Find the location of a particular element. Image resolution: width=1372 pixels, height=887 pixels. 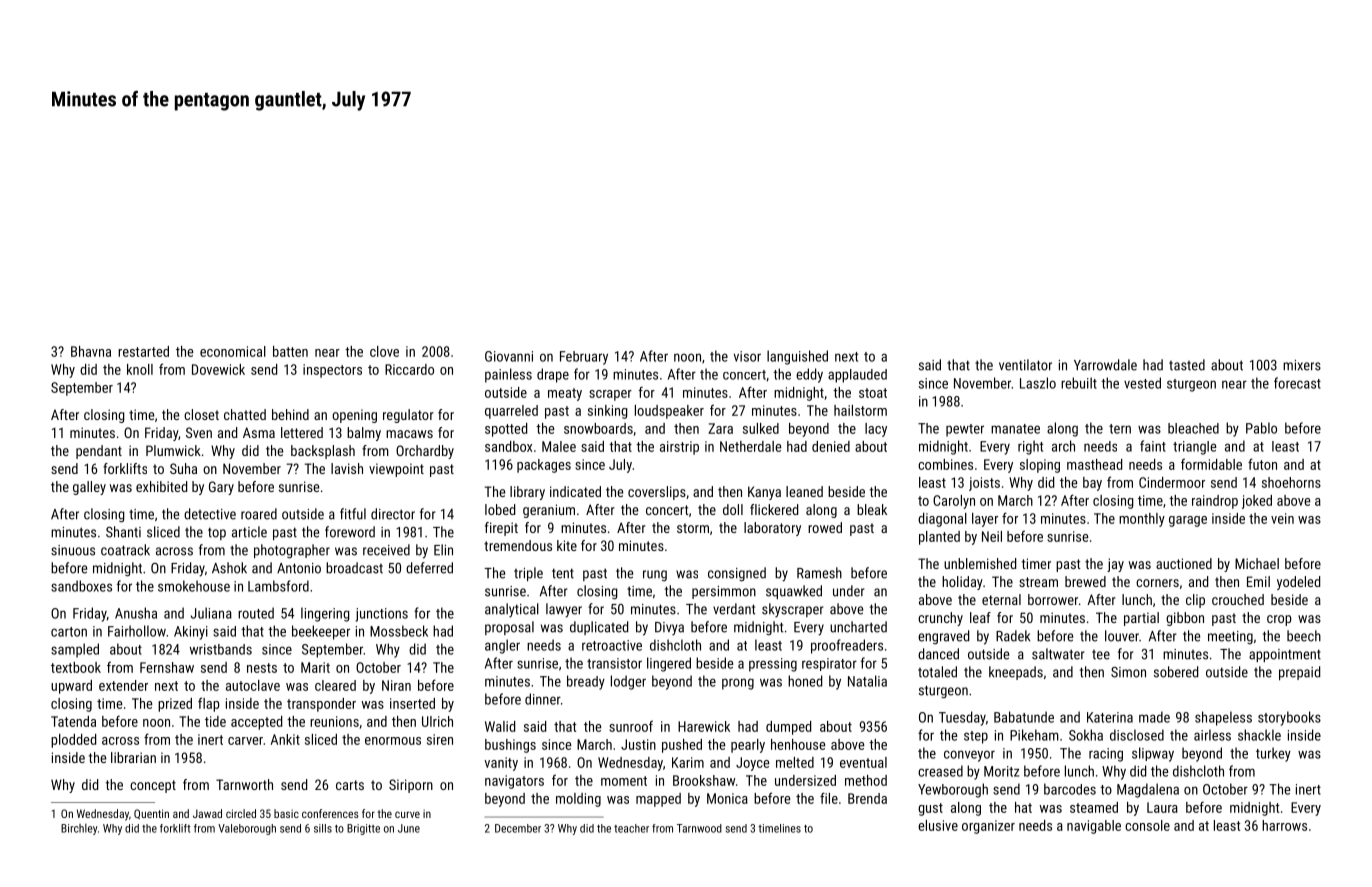

Pablo is located at coordinates (1261, 428).
